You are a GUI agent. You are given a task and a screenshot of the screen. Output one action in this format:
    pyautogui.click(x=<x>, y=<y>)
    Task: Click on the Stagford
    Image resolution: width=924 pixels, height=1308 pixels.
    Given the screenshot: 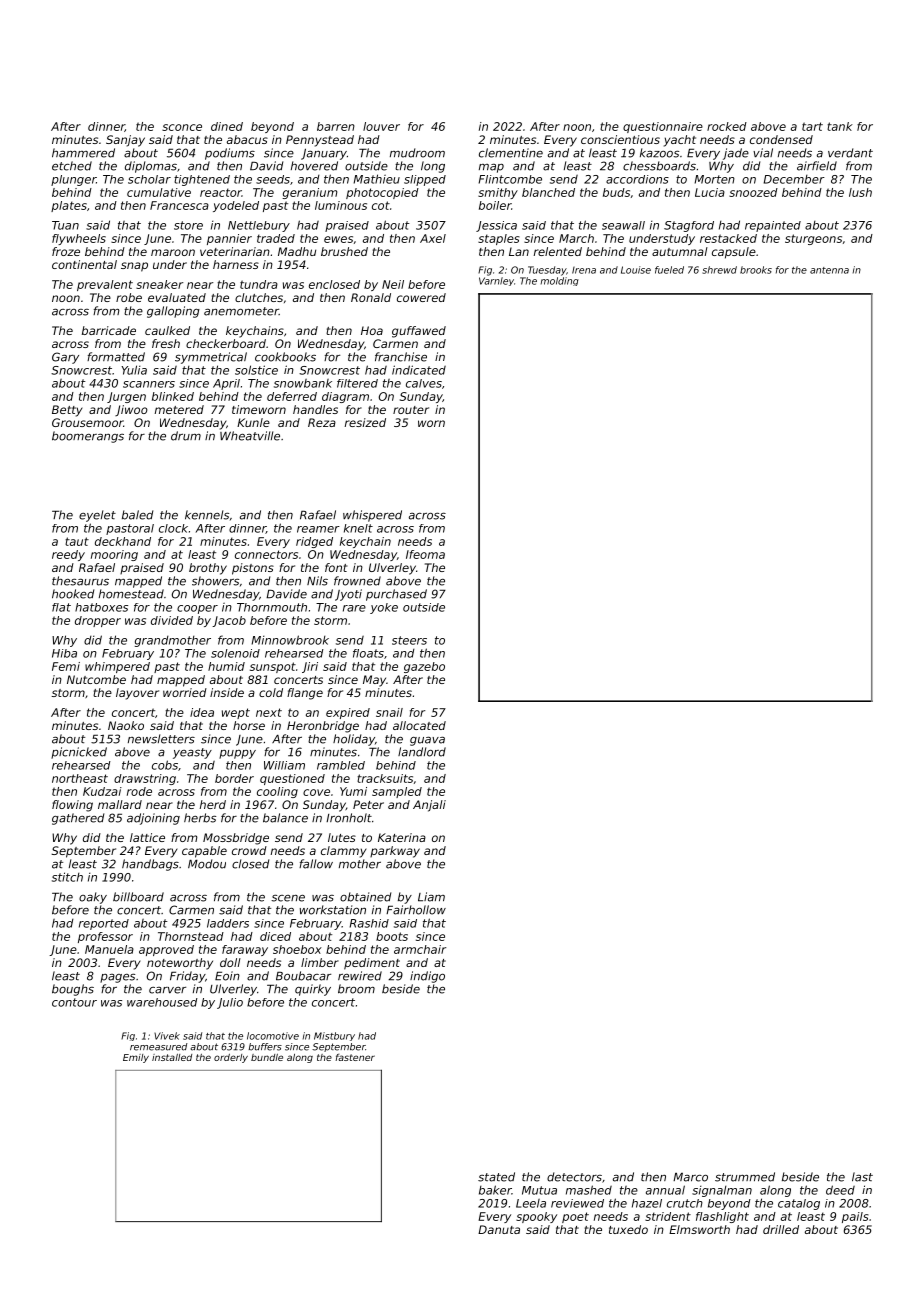 What is the action you would take?
    pyautogui.click(x=689, y=226)
